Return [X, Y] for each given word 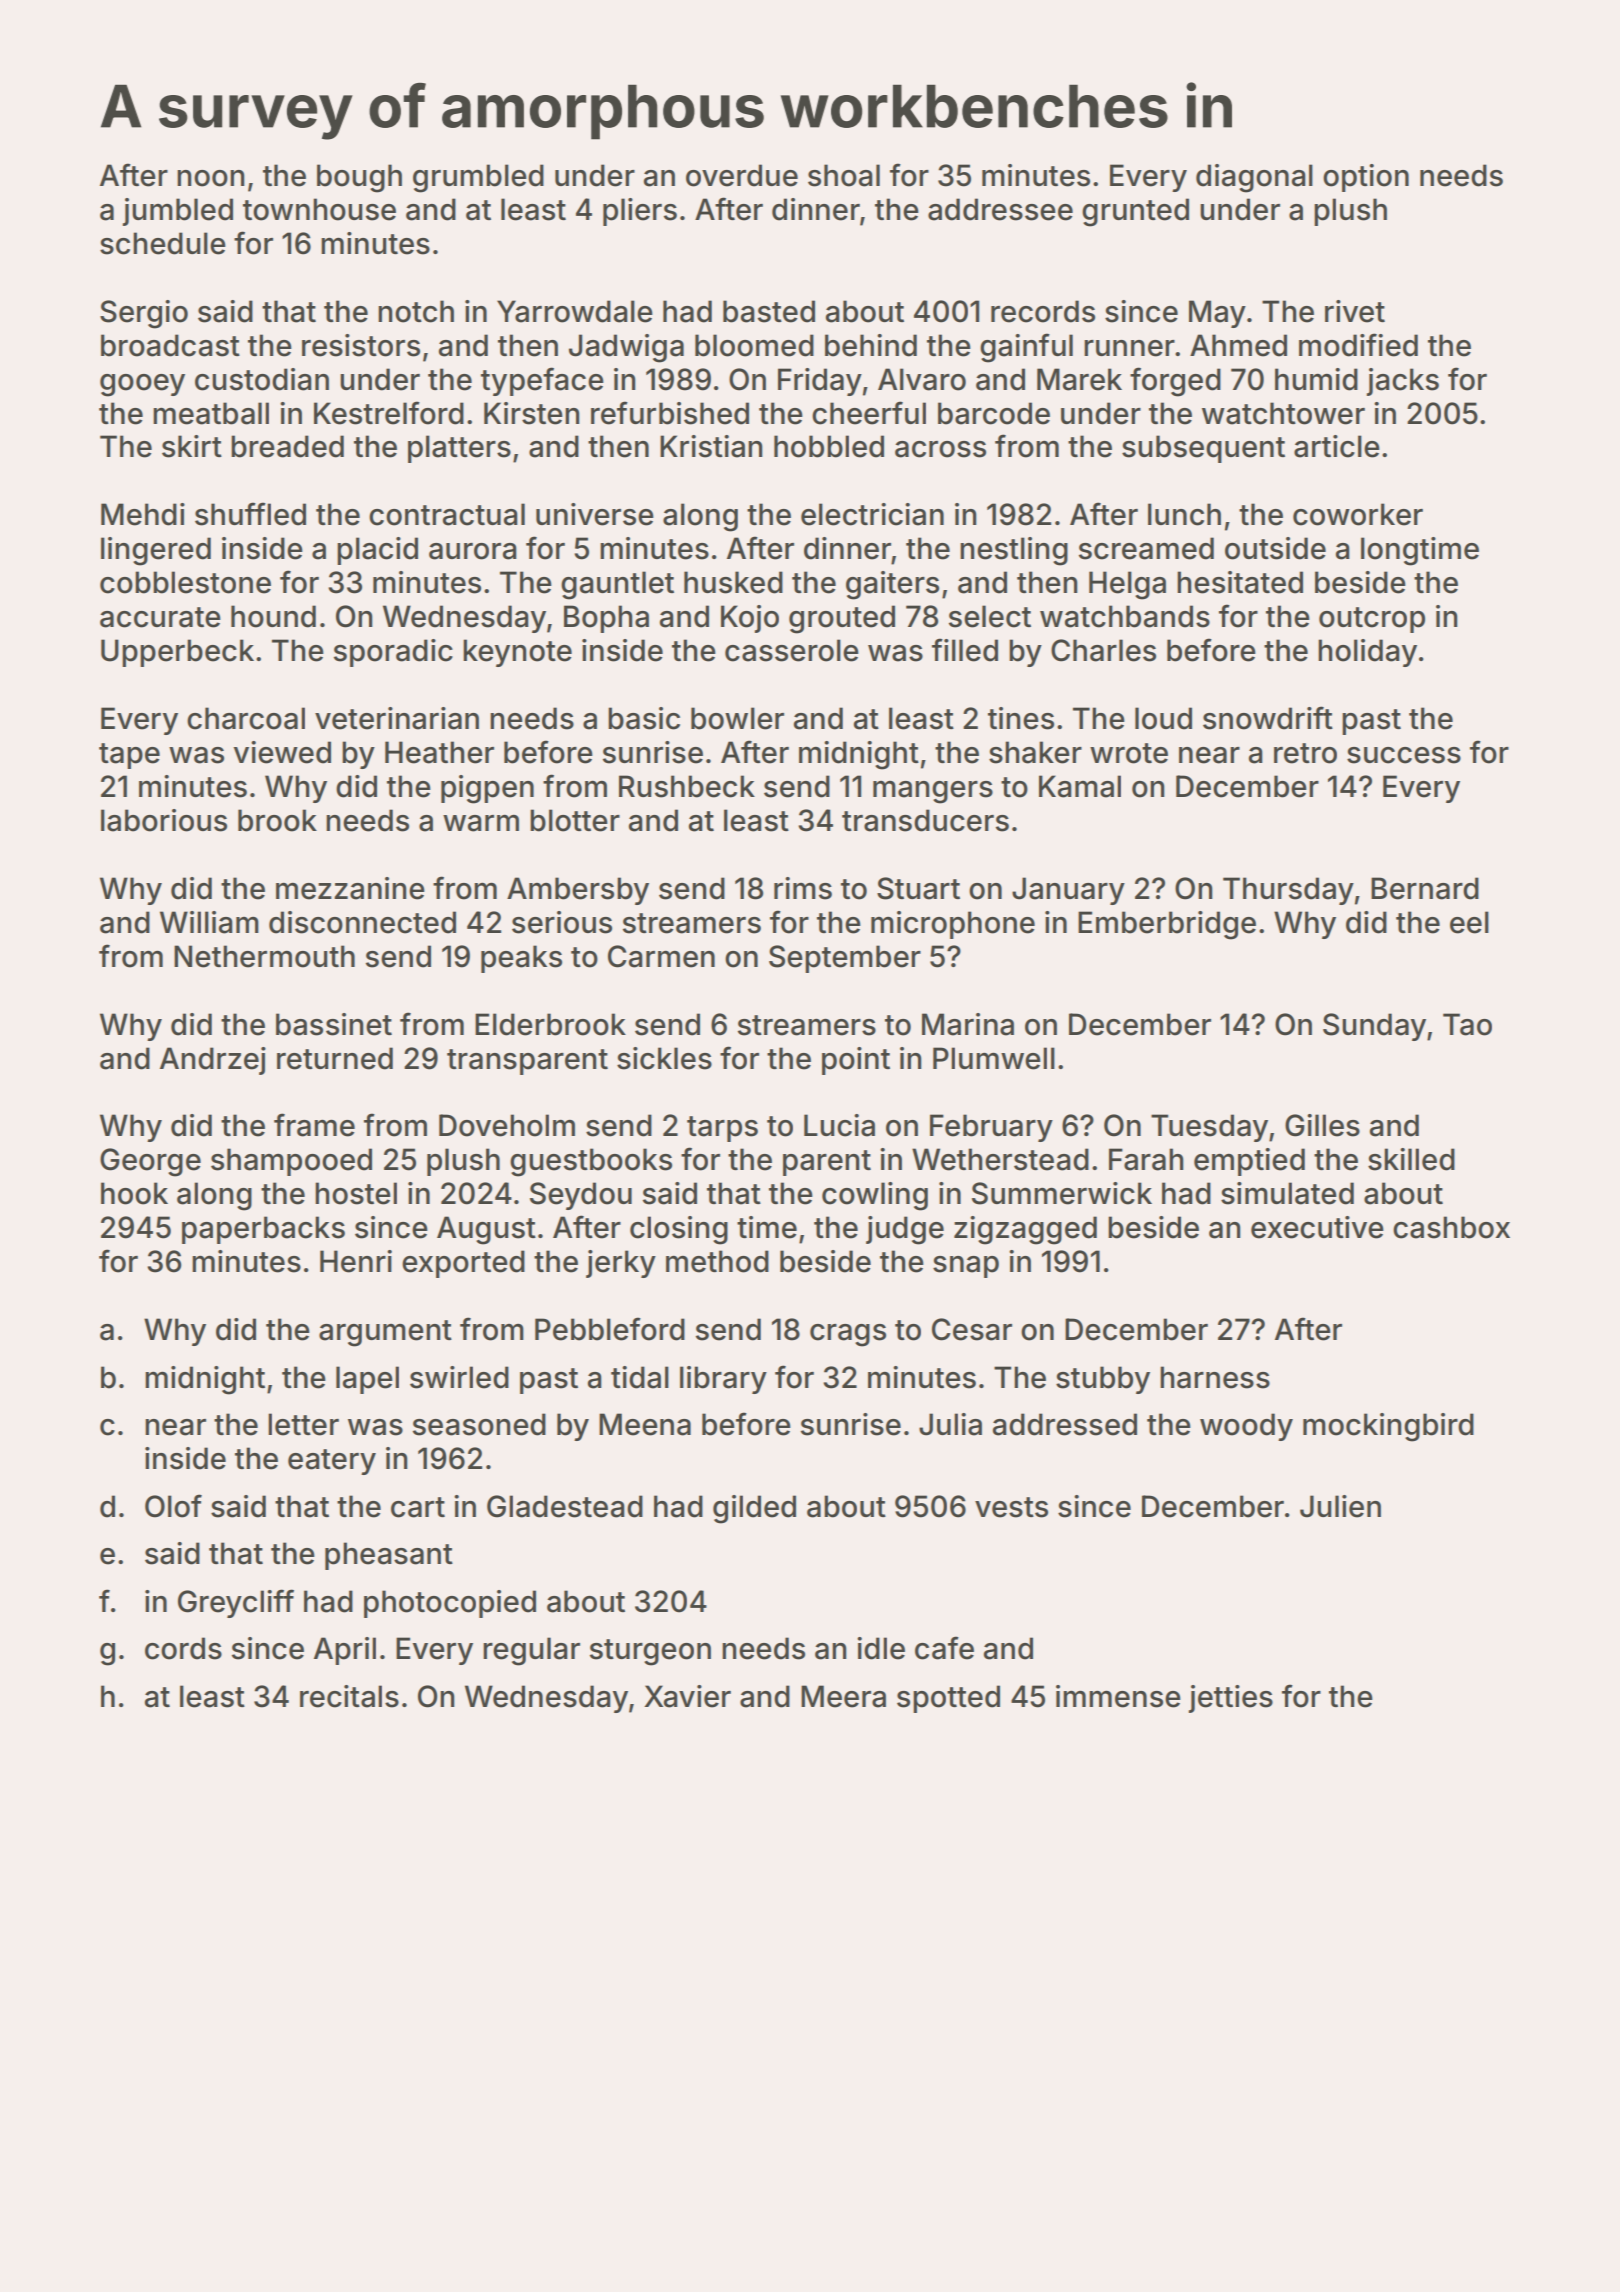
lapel [367, 1380]
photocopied [450, 1604]
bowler [737, 718]
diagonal [1254, 178]
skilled [1411, 1159]
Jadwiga [626, 348]
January [1068, 891]
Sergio [144, 314]
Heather [439, 752]
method [717, 1261]
